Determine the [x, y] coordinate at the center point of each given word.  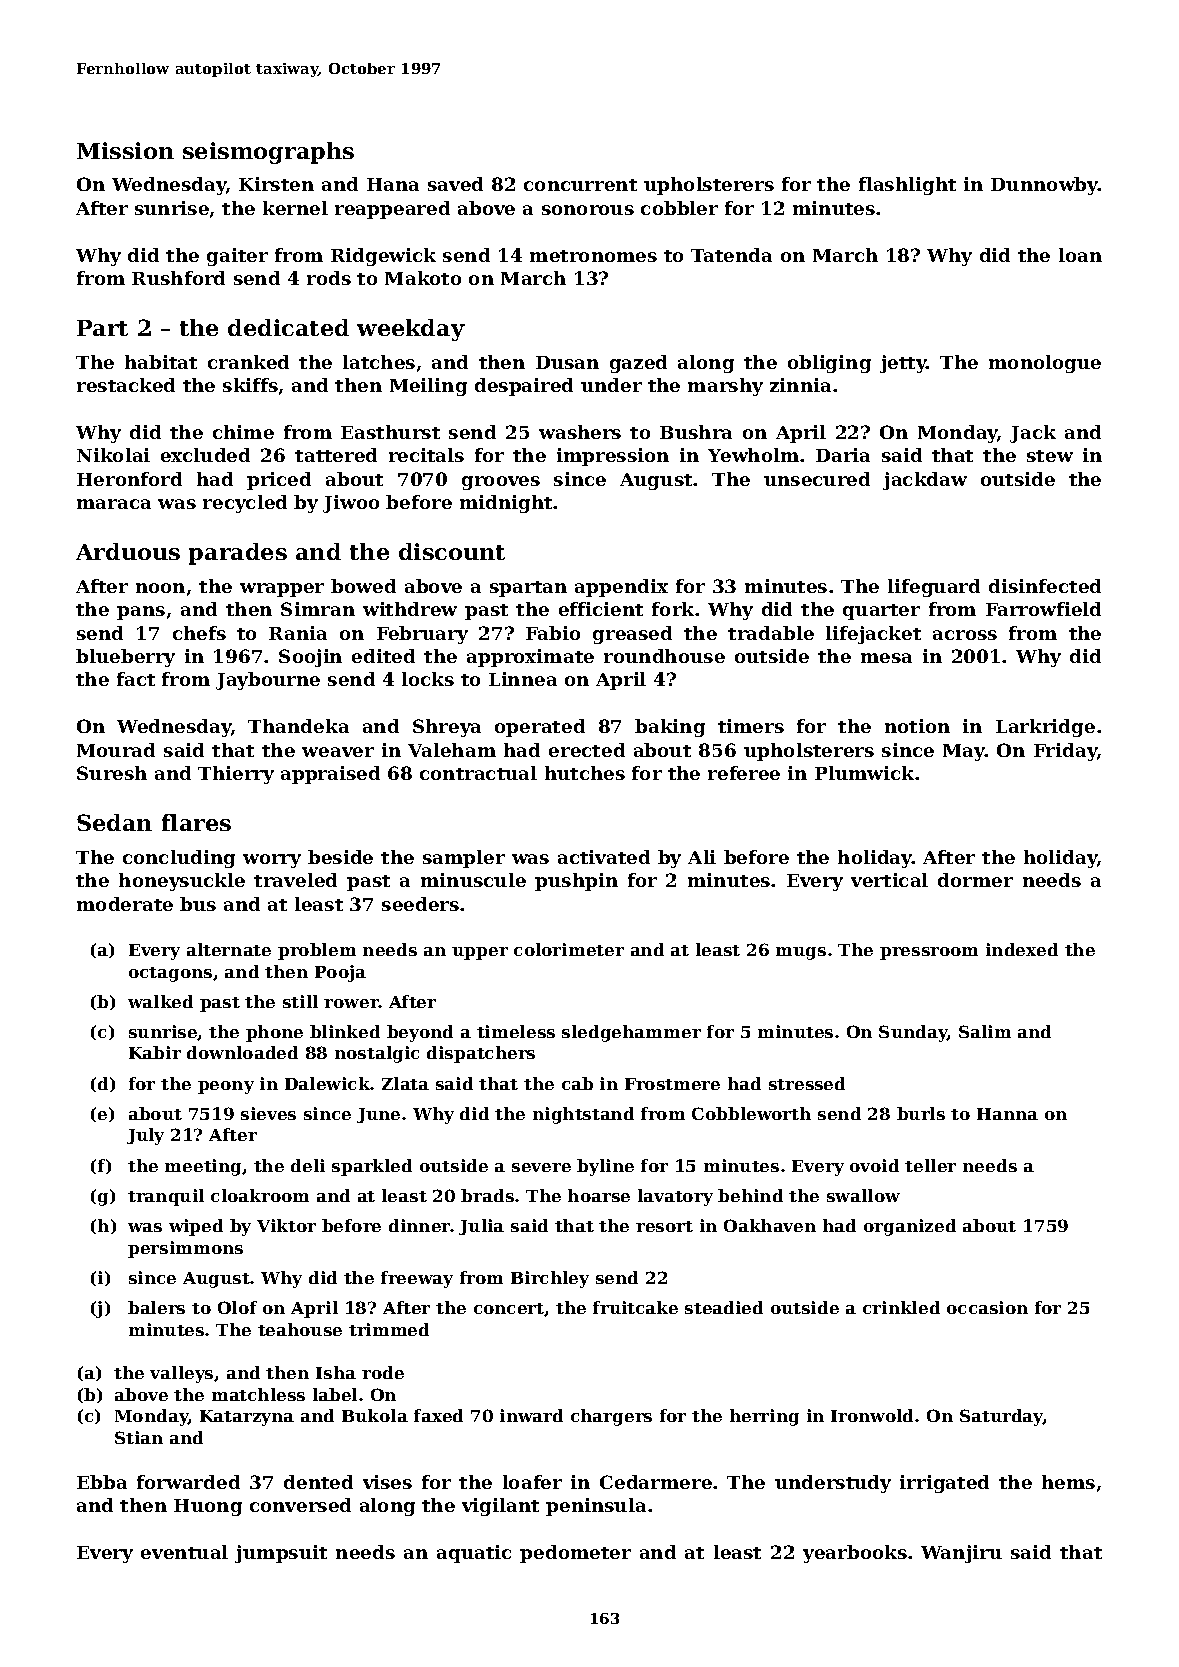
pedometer [575, 1554]
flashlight [907, 186]
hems [1068, 1482]
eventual [184, 1552]
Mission [125, 150]
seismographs [268, 153]
